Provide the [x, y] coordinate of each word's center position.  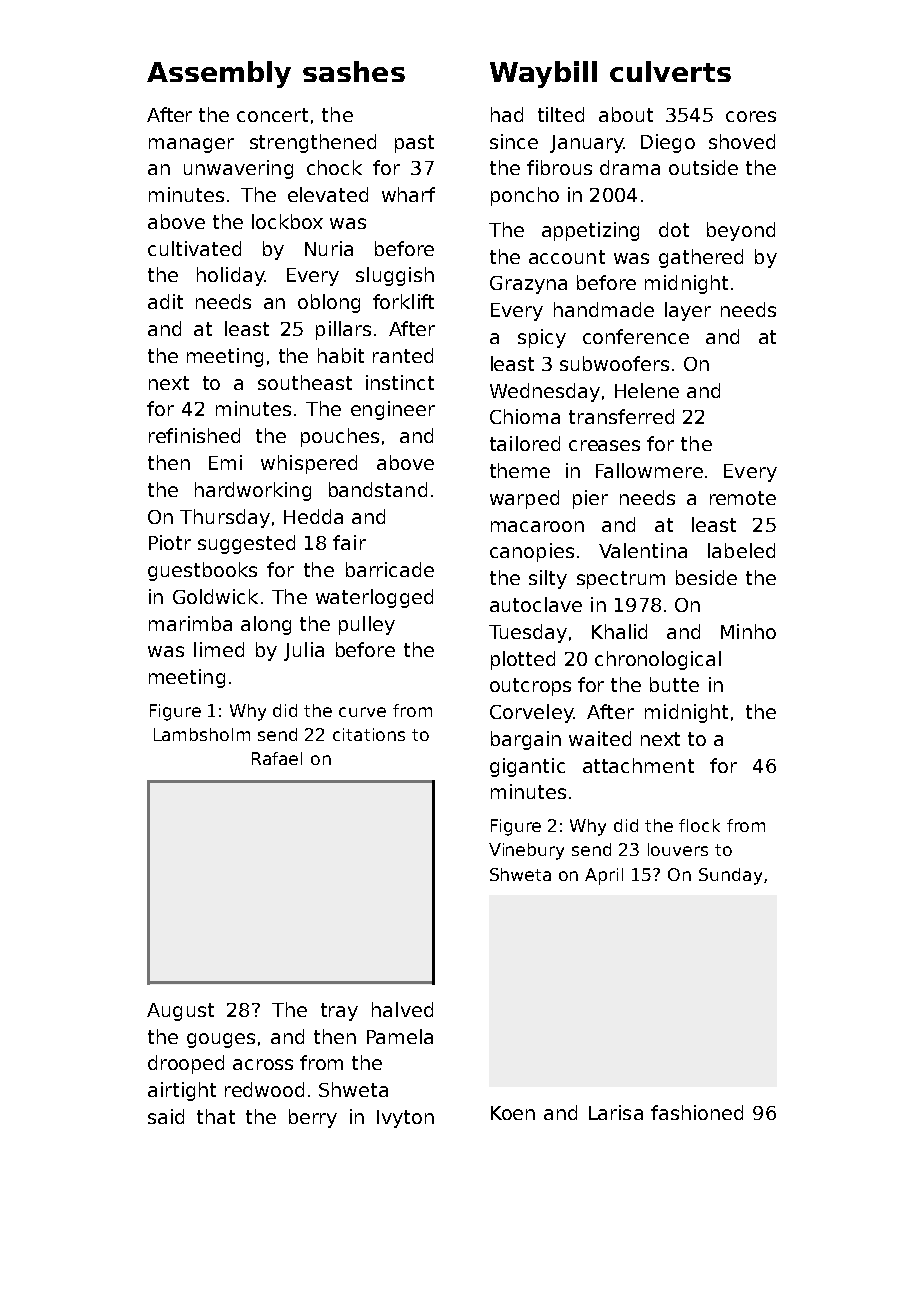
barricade [390, 569]
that [216, 1116]
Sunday [730, 876]
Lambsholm [202, 734]
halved [402, 1009]
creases [604, 445]
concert [272, 115]
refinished [194, 435]
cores [751, 116]
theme [520, 470]
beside [706, 577]
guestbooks [202, 571]
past [414, 144]
